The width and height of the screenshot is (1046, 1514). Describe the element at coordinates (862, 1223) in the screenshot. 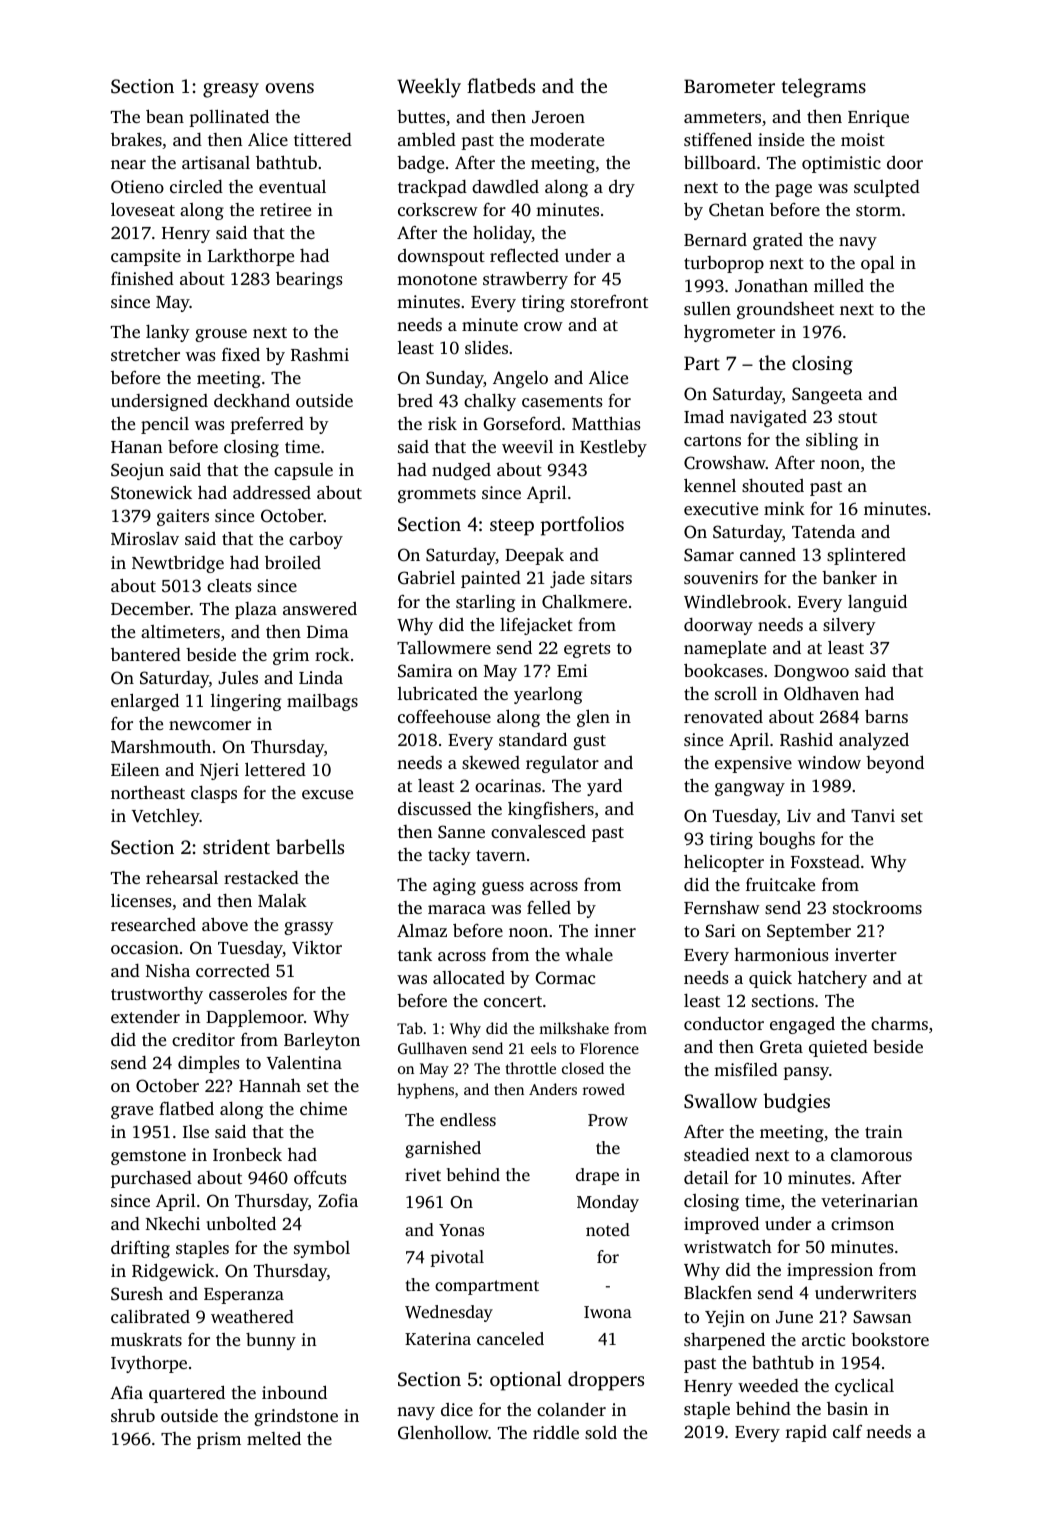

I see `crimson` at that location.
